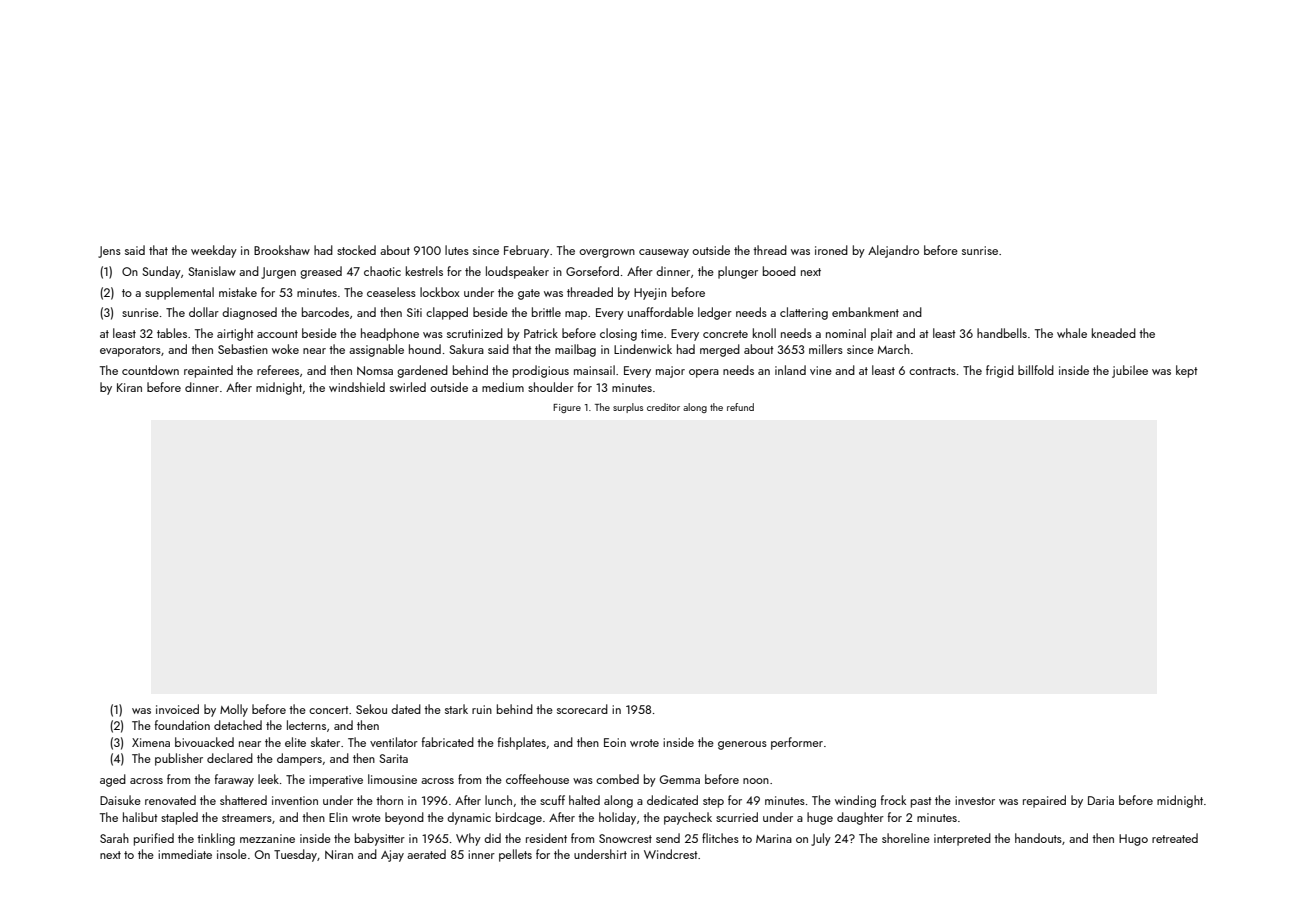  I want to click on mainsail, so click(594, 370).
